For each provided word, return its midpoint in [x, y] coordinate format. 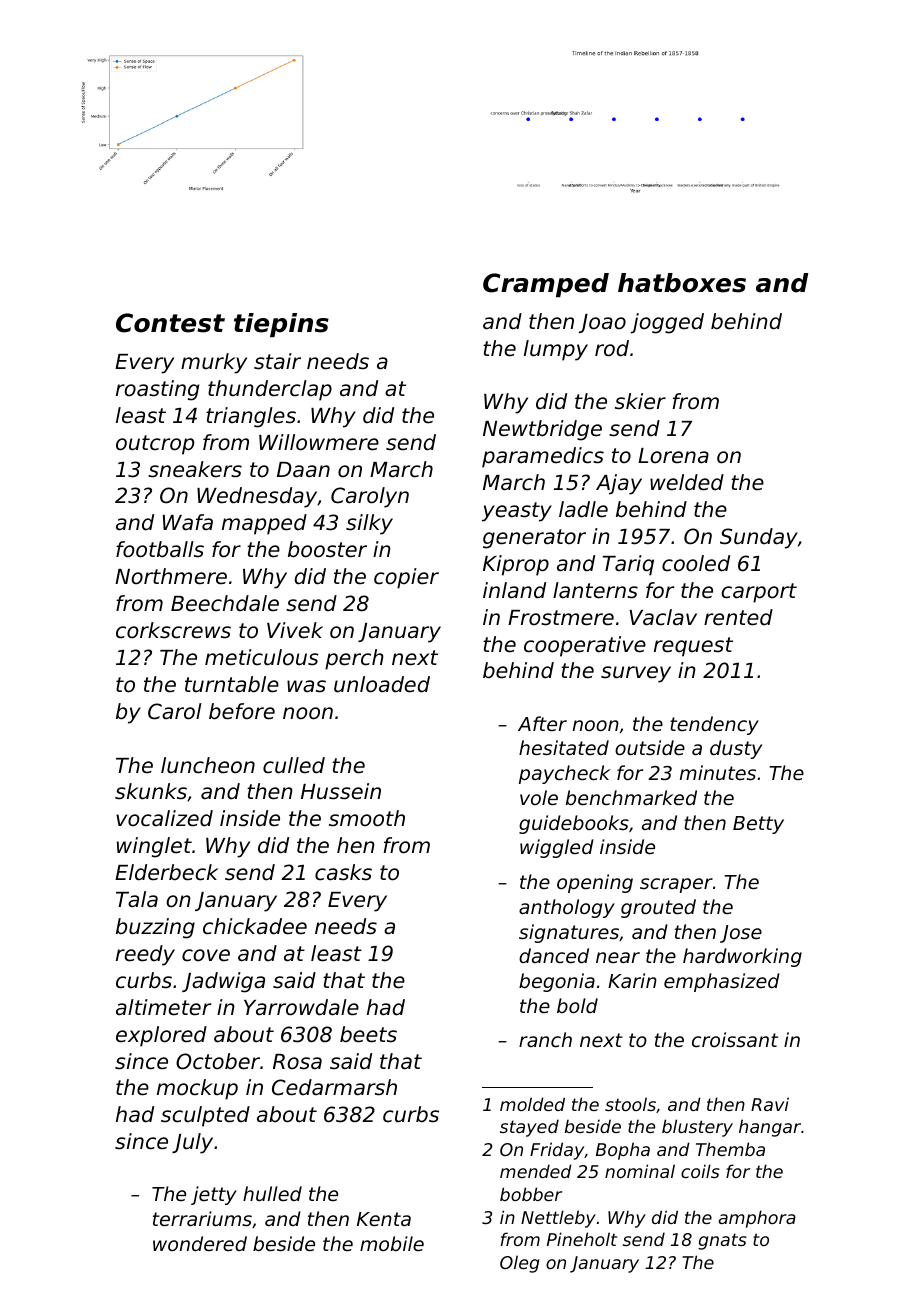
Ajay [619, 484]
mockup [197, 1089]
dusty [736, 749]
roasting [157, 390]
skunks [151, 791]
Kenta [384, 1219]
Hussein [341, 791]
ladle [583, 509]
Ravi [770, 1104]
